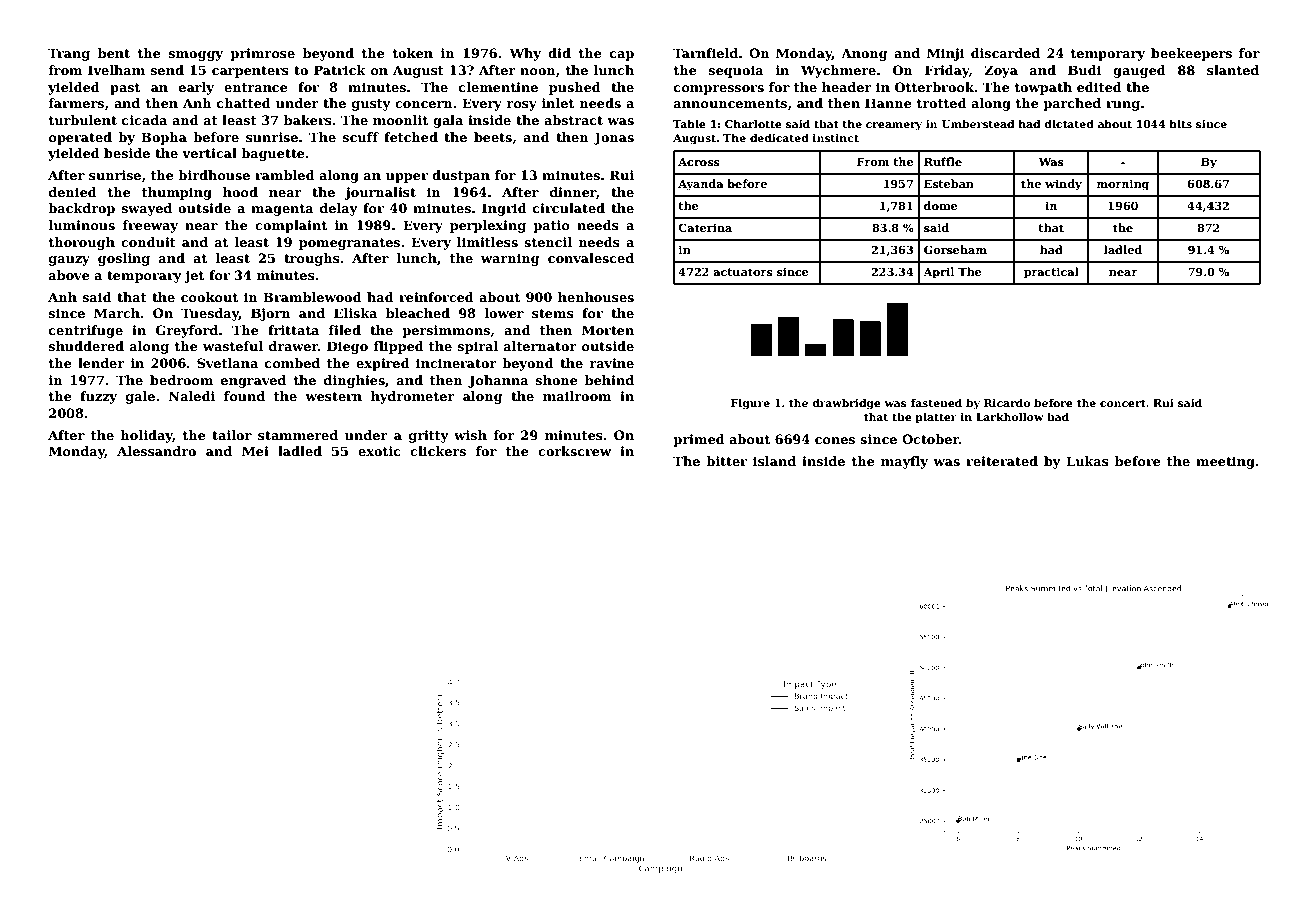 The height and width of the screenshot is (924, 1308). I want to click on shuddered, so click(86, 346).
